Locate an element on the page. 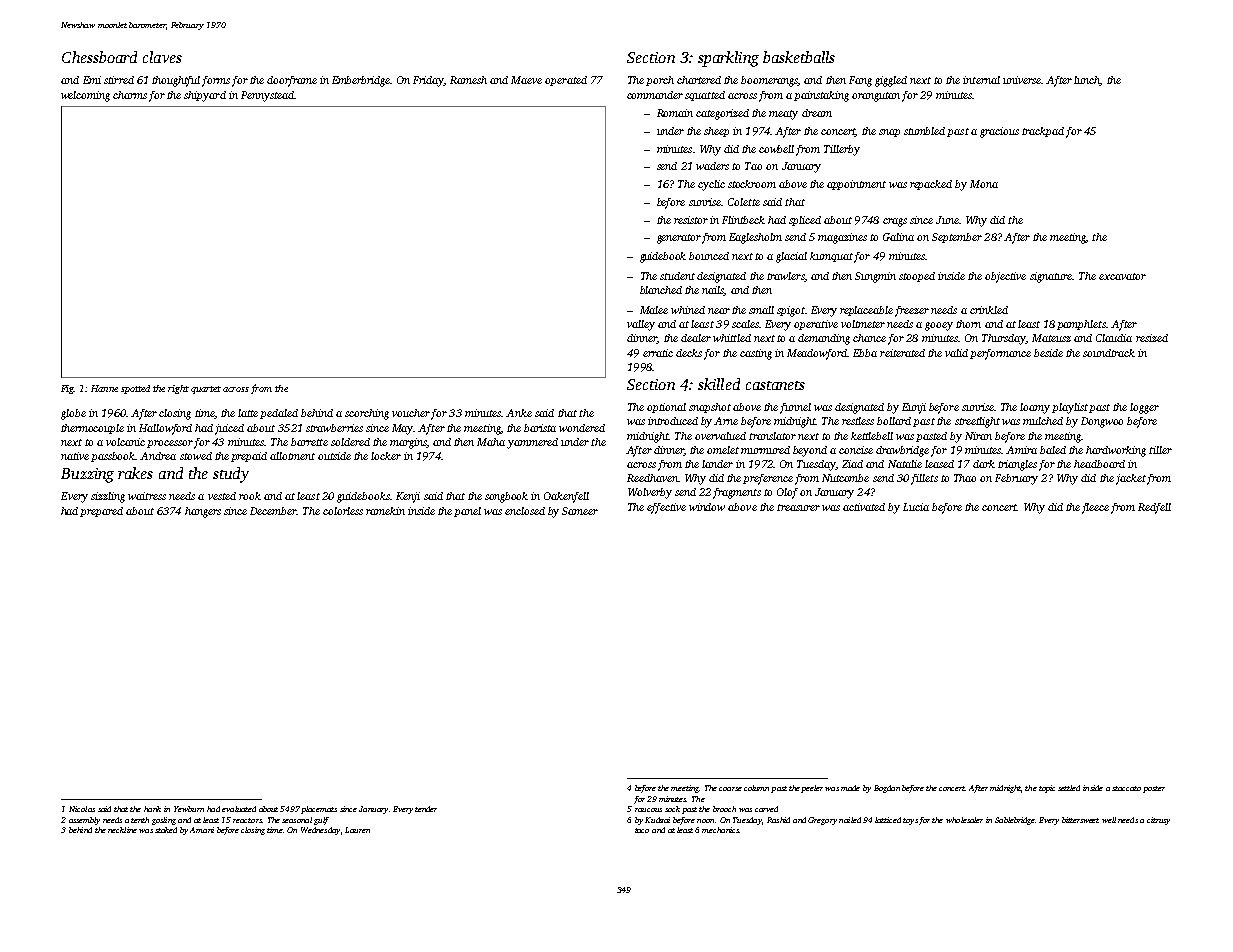 The image size is (1233, 952). excavator is located at coordinates (1122, 276).
